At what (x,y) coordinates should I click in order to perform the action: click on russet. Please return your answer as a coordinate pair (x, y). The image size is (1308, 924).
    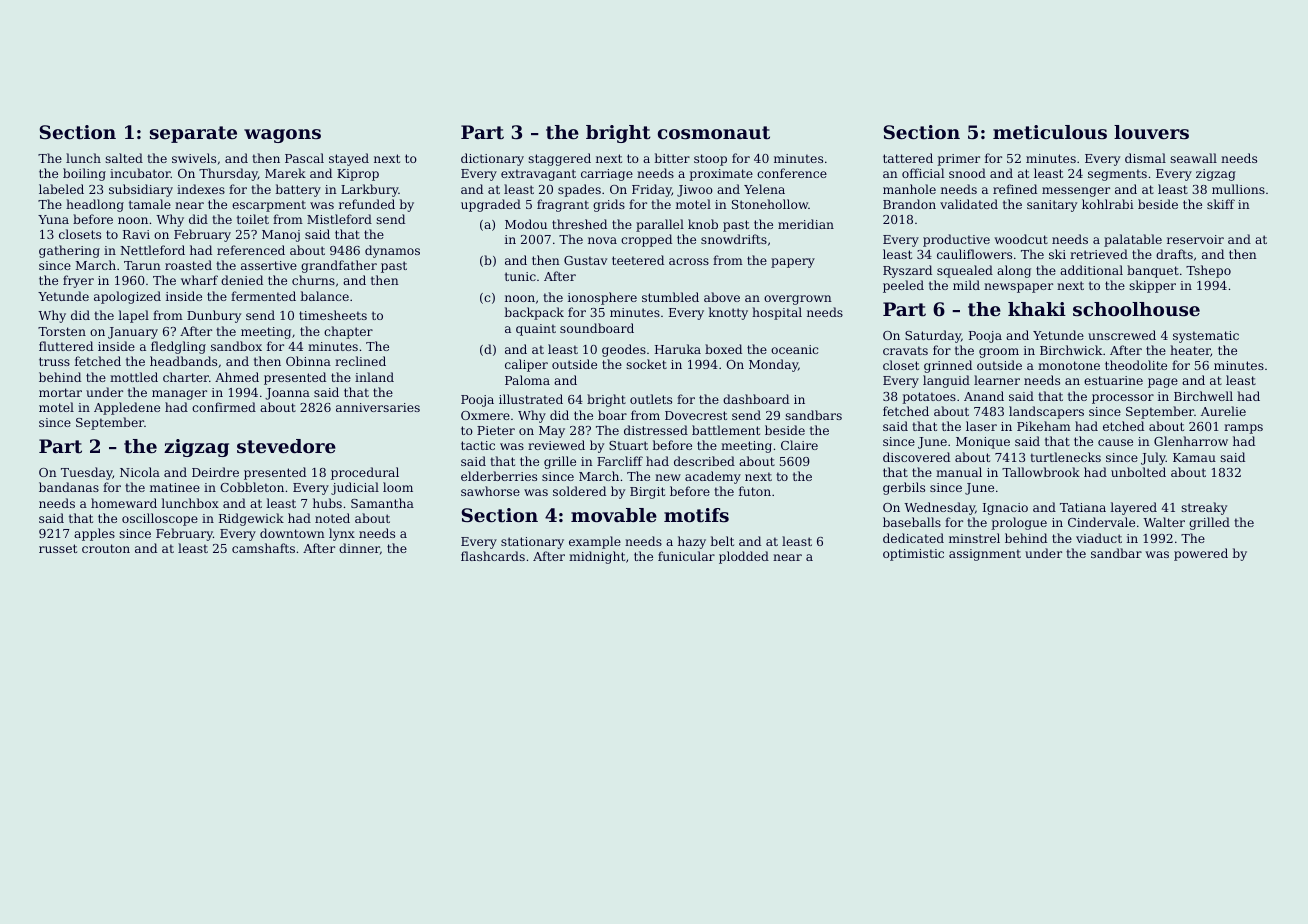
    Looking at the image, I should click on (58, 548).
